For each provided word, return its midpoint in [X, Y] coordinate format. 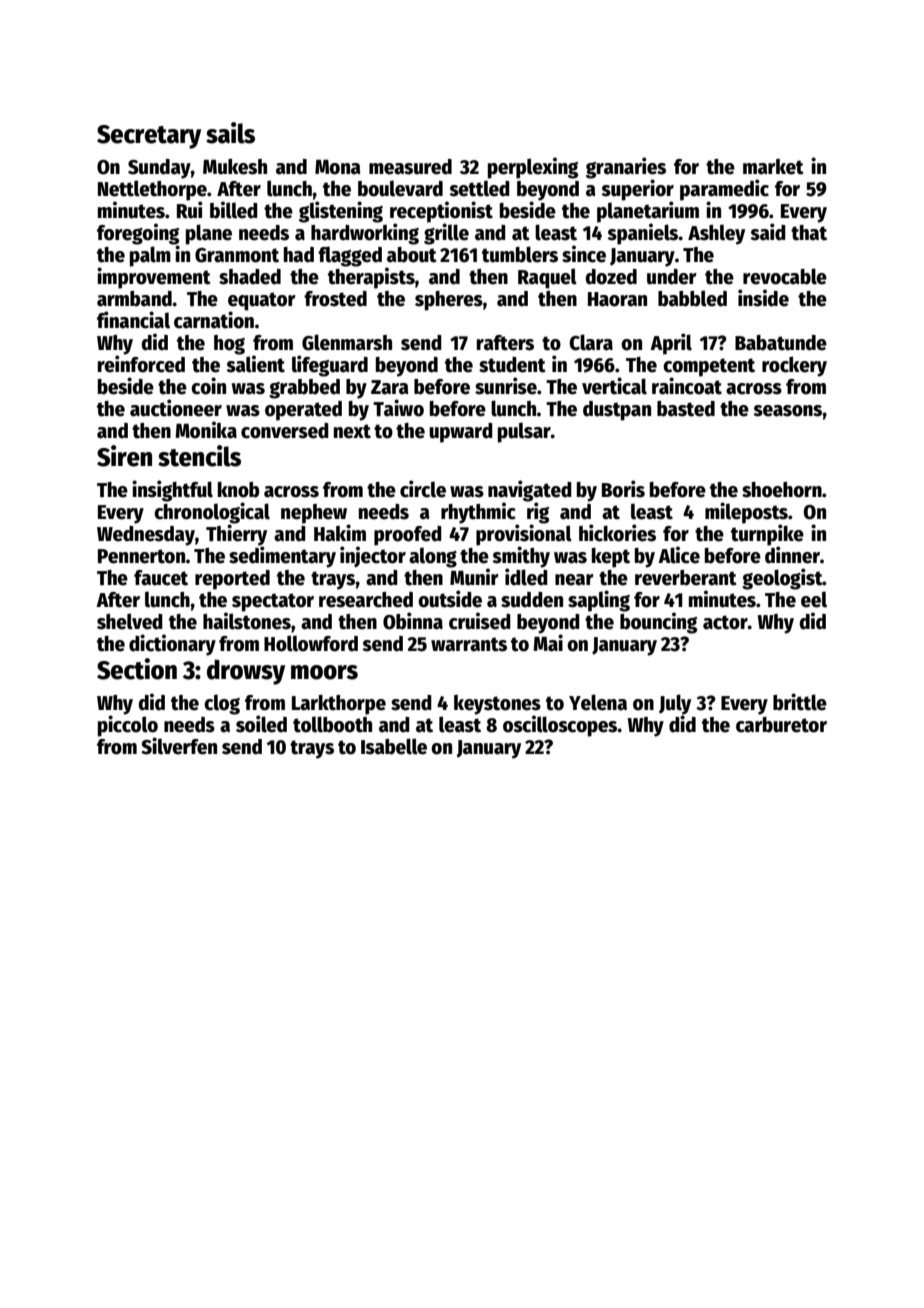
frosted [335, 299]
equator [262, 301]
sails [230, 133]
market [773, 167]
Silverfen [179, 746]
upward [461, 433]
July [675, 704]
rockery [794, 367]
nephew [314, 514]
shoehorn [782, 490]
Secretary [149, 137]
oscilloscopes [560, 726]
